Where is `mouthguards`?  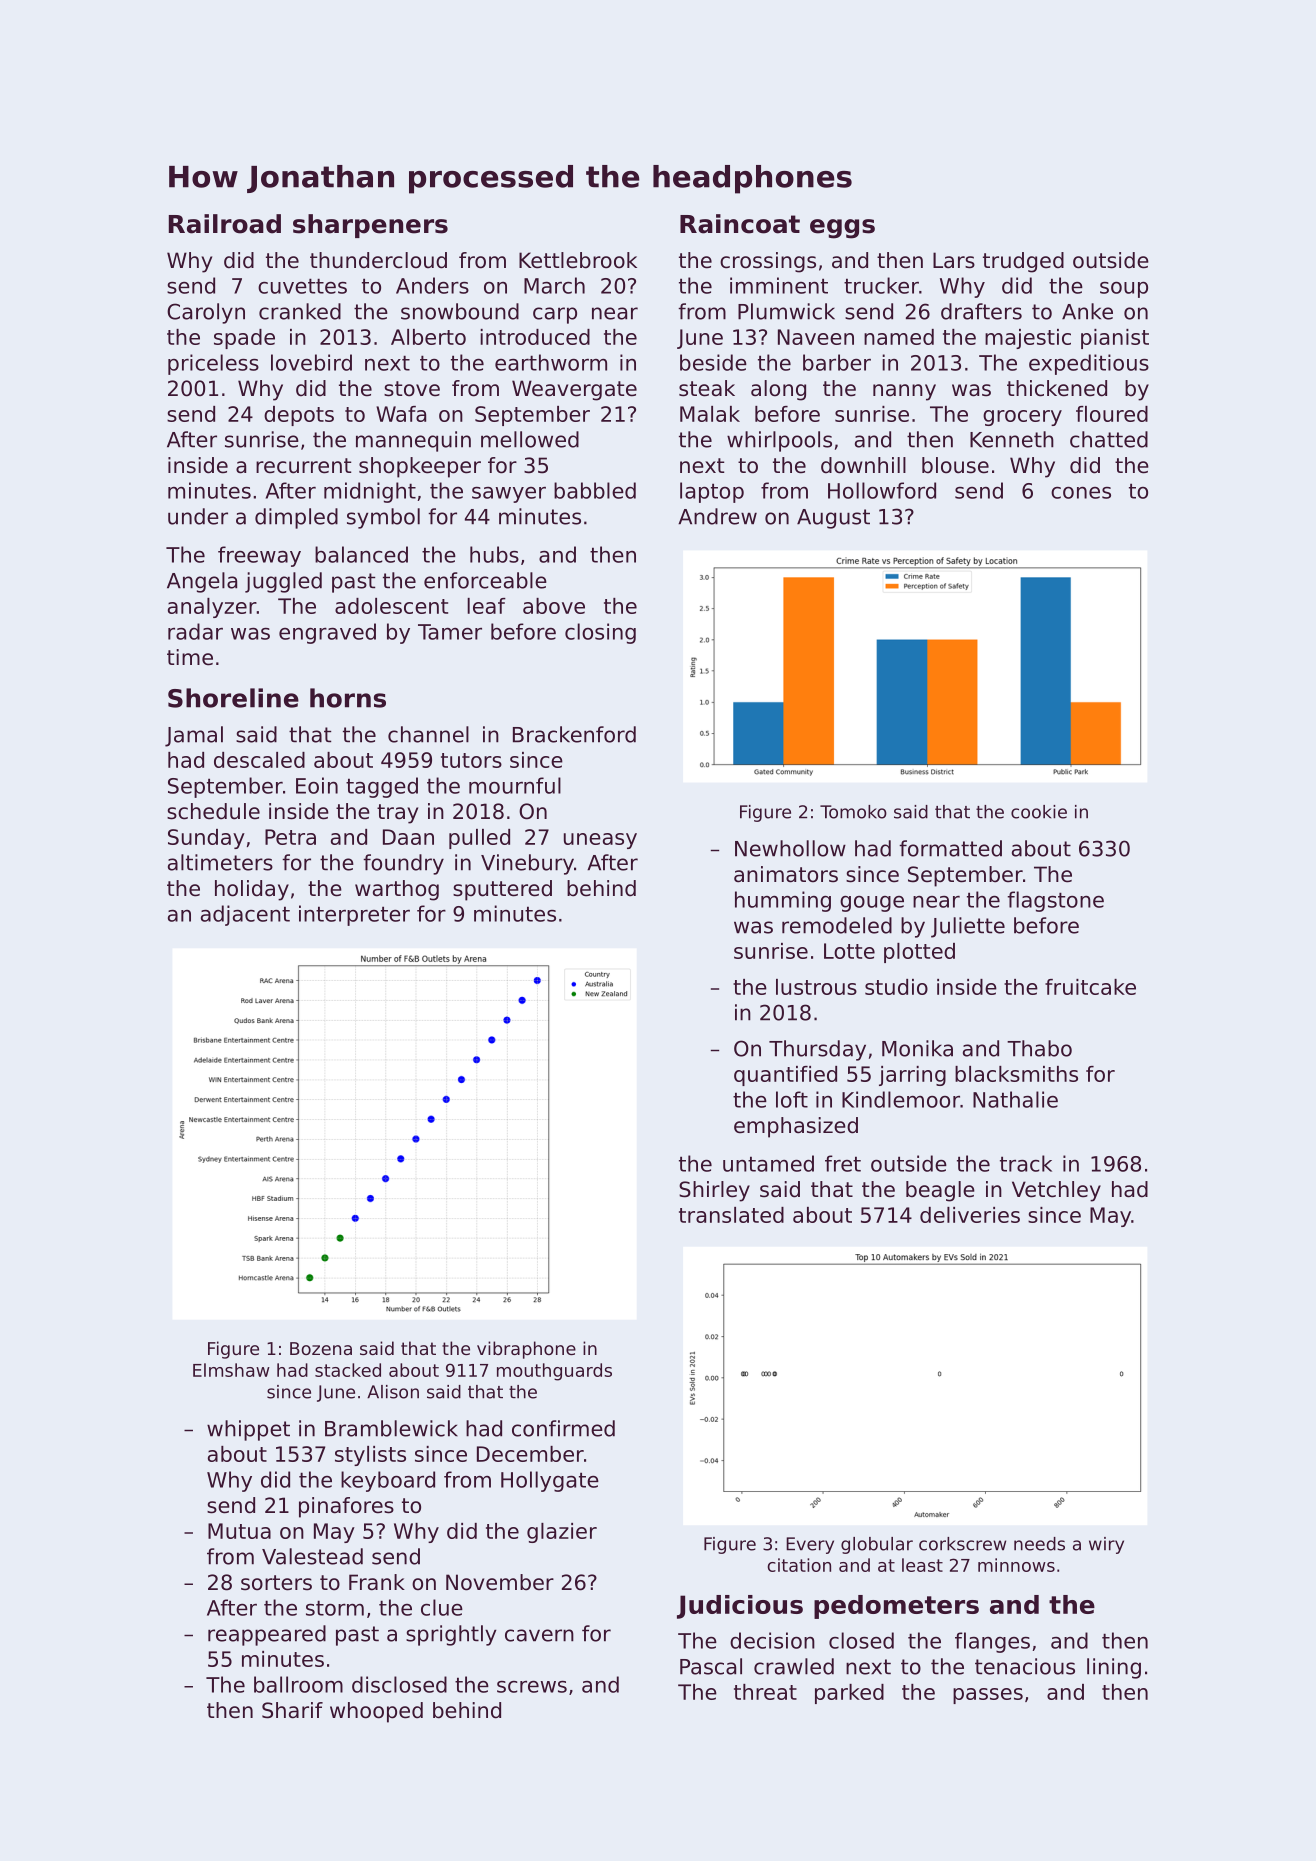
mouthguards is located at coordinates (554, 1372).
